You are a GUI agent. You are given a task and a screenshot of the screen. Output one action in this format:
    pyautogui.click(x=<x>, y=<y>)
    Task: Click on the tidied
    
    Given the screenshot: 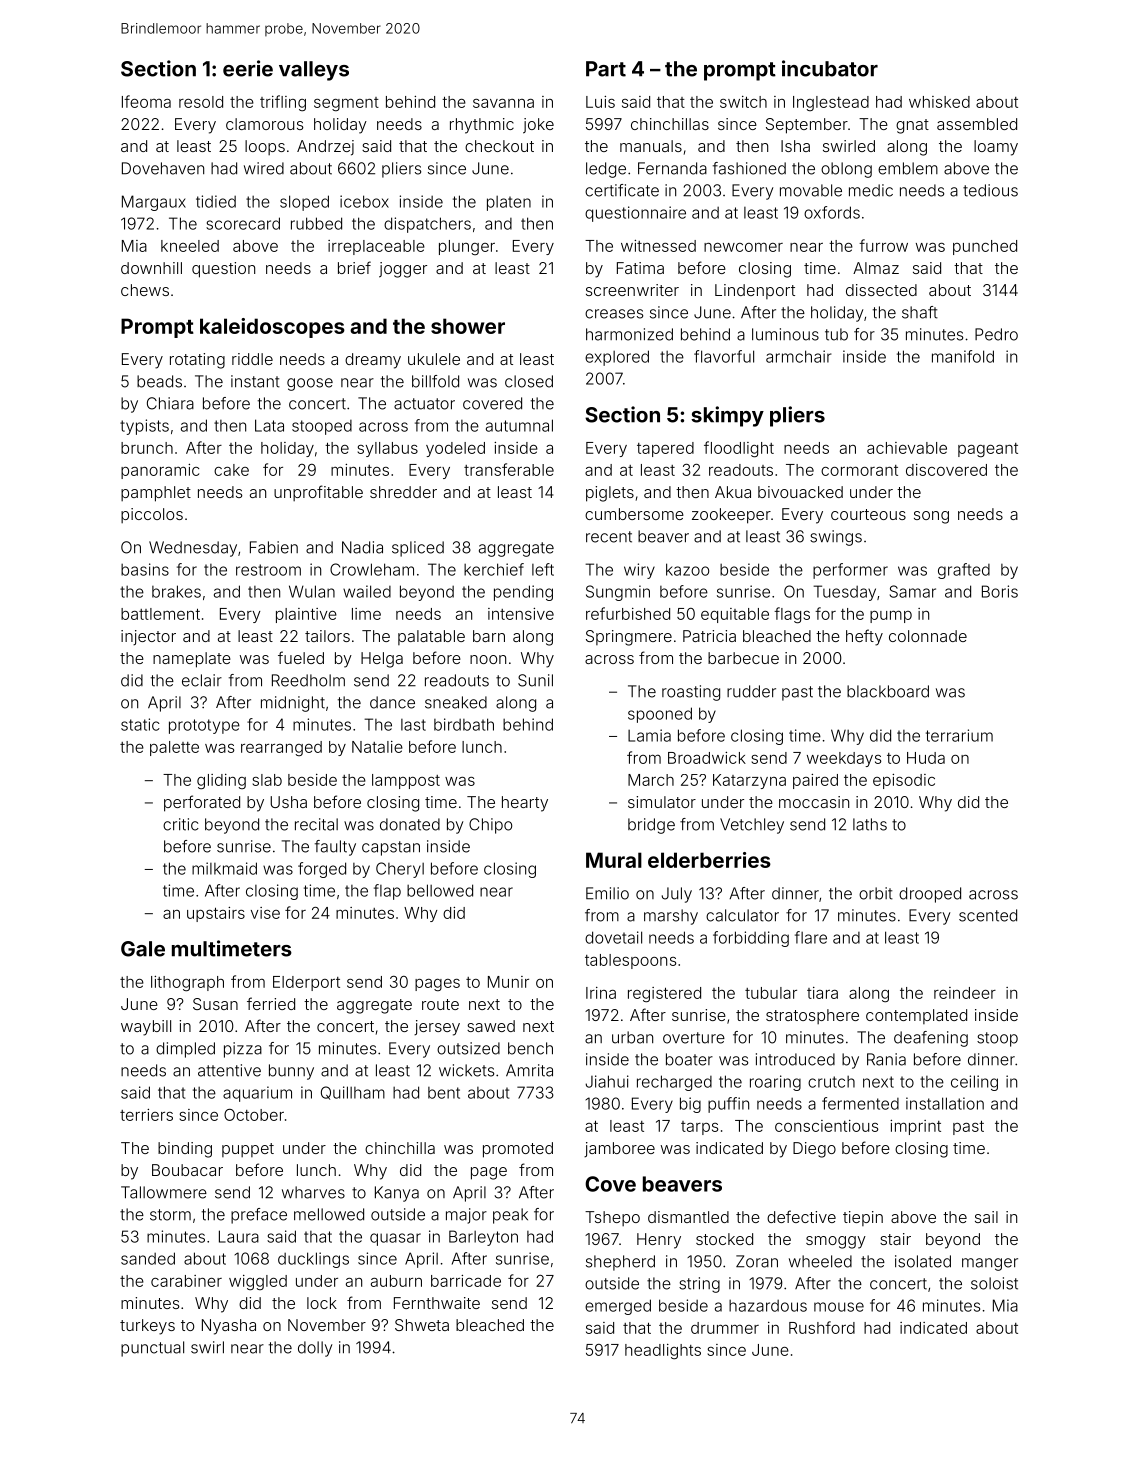 What is the action you would take?
    pyautogui.click(x=216, y=201)
